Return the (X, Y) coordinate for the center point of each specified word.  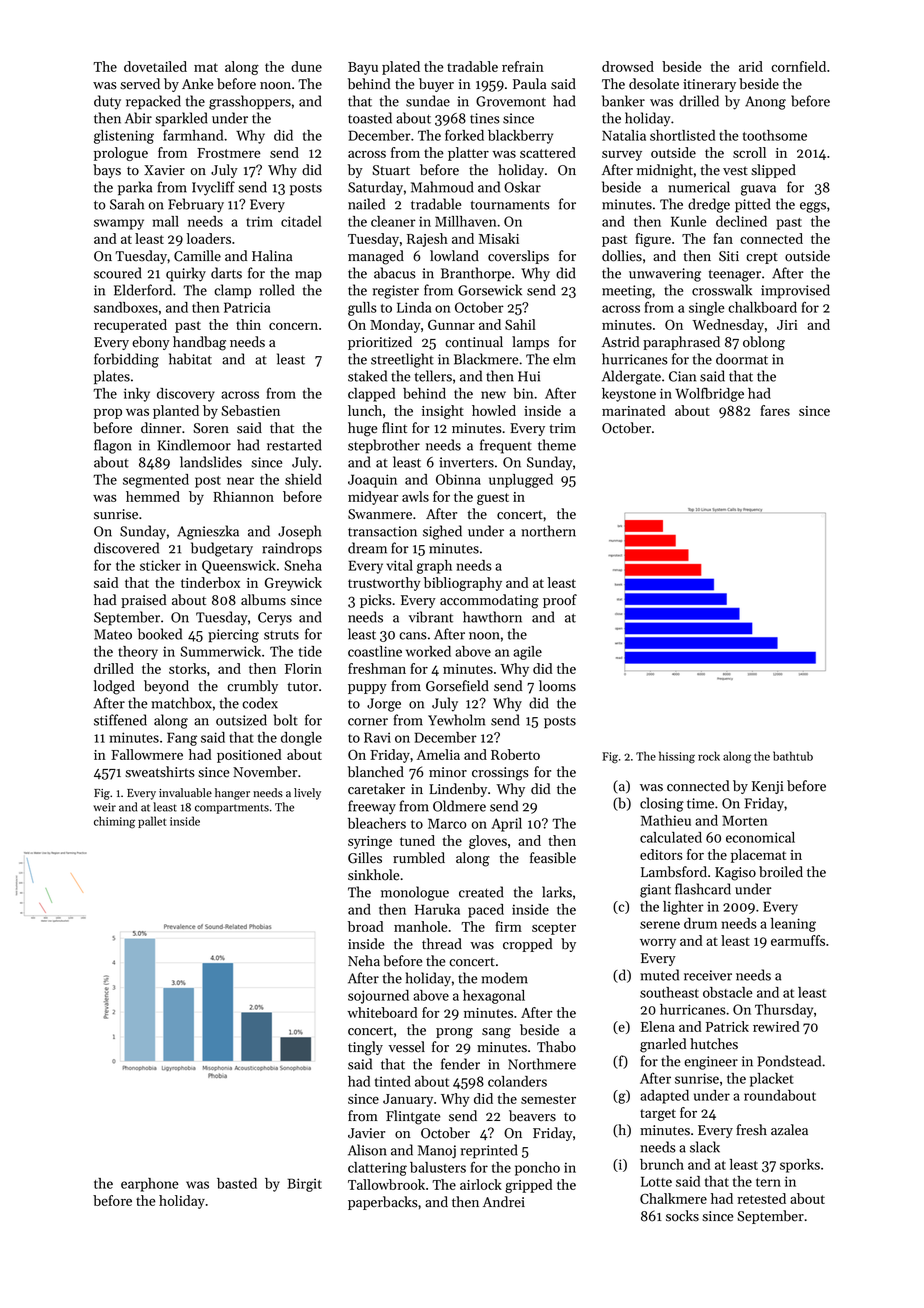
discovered (126, 548)
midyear (373, 498)
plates (112, 377)
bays (107, 171)
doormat (742, 359)
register (395, 292)
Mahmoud (442, 187)
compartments (232, 809)
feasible (553, 858)
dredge (709, 205)
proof (560, 601)
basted (237, 1183)
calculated (671, 837)
